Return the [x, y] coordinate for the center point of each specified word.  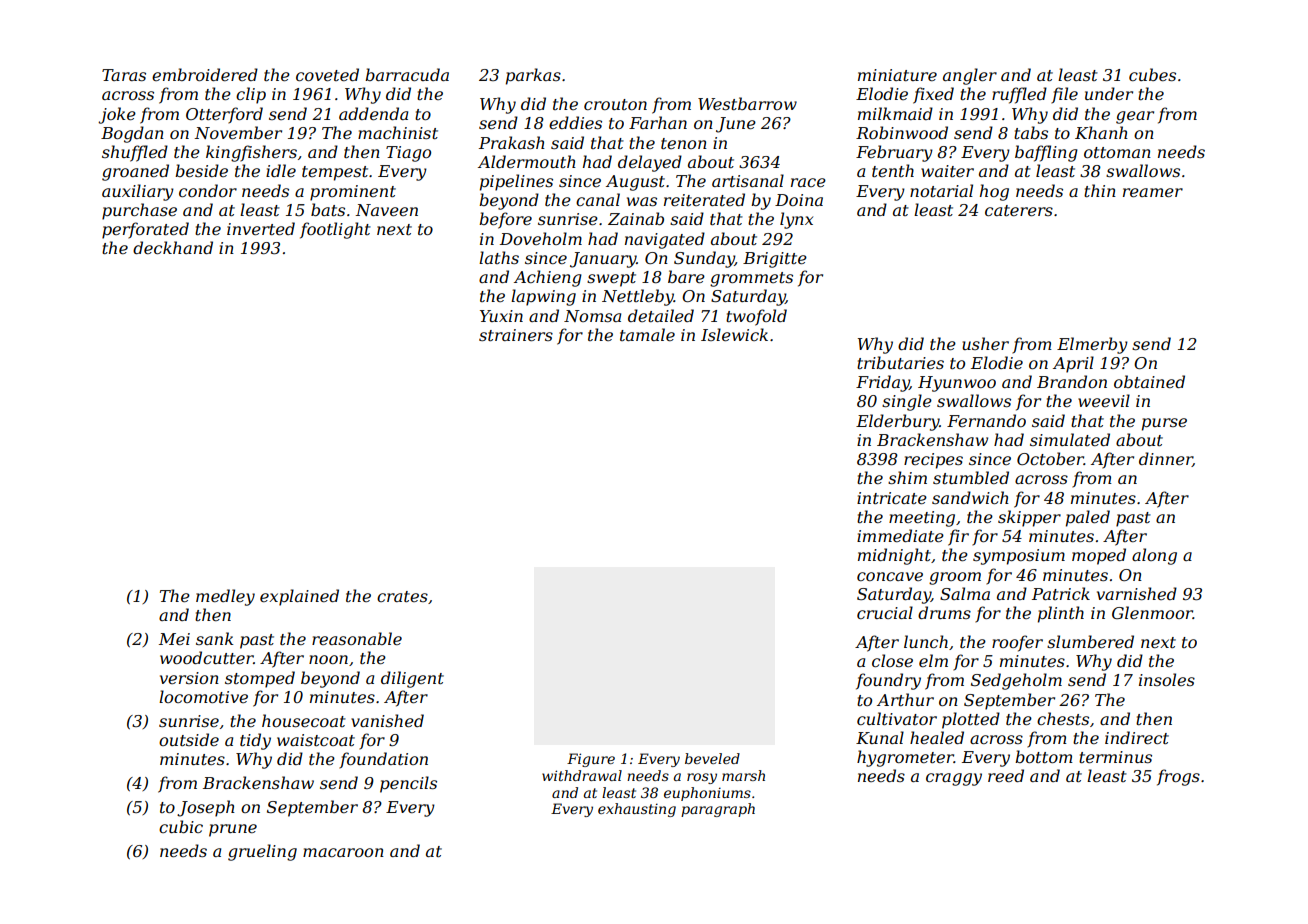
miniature [897, 75]
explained [299, 597]
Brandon [1072, 381]
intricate [892, 498]
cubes [1152, 74]
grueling [262, 852]
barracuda [407, 74]
